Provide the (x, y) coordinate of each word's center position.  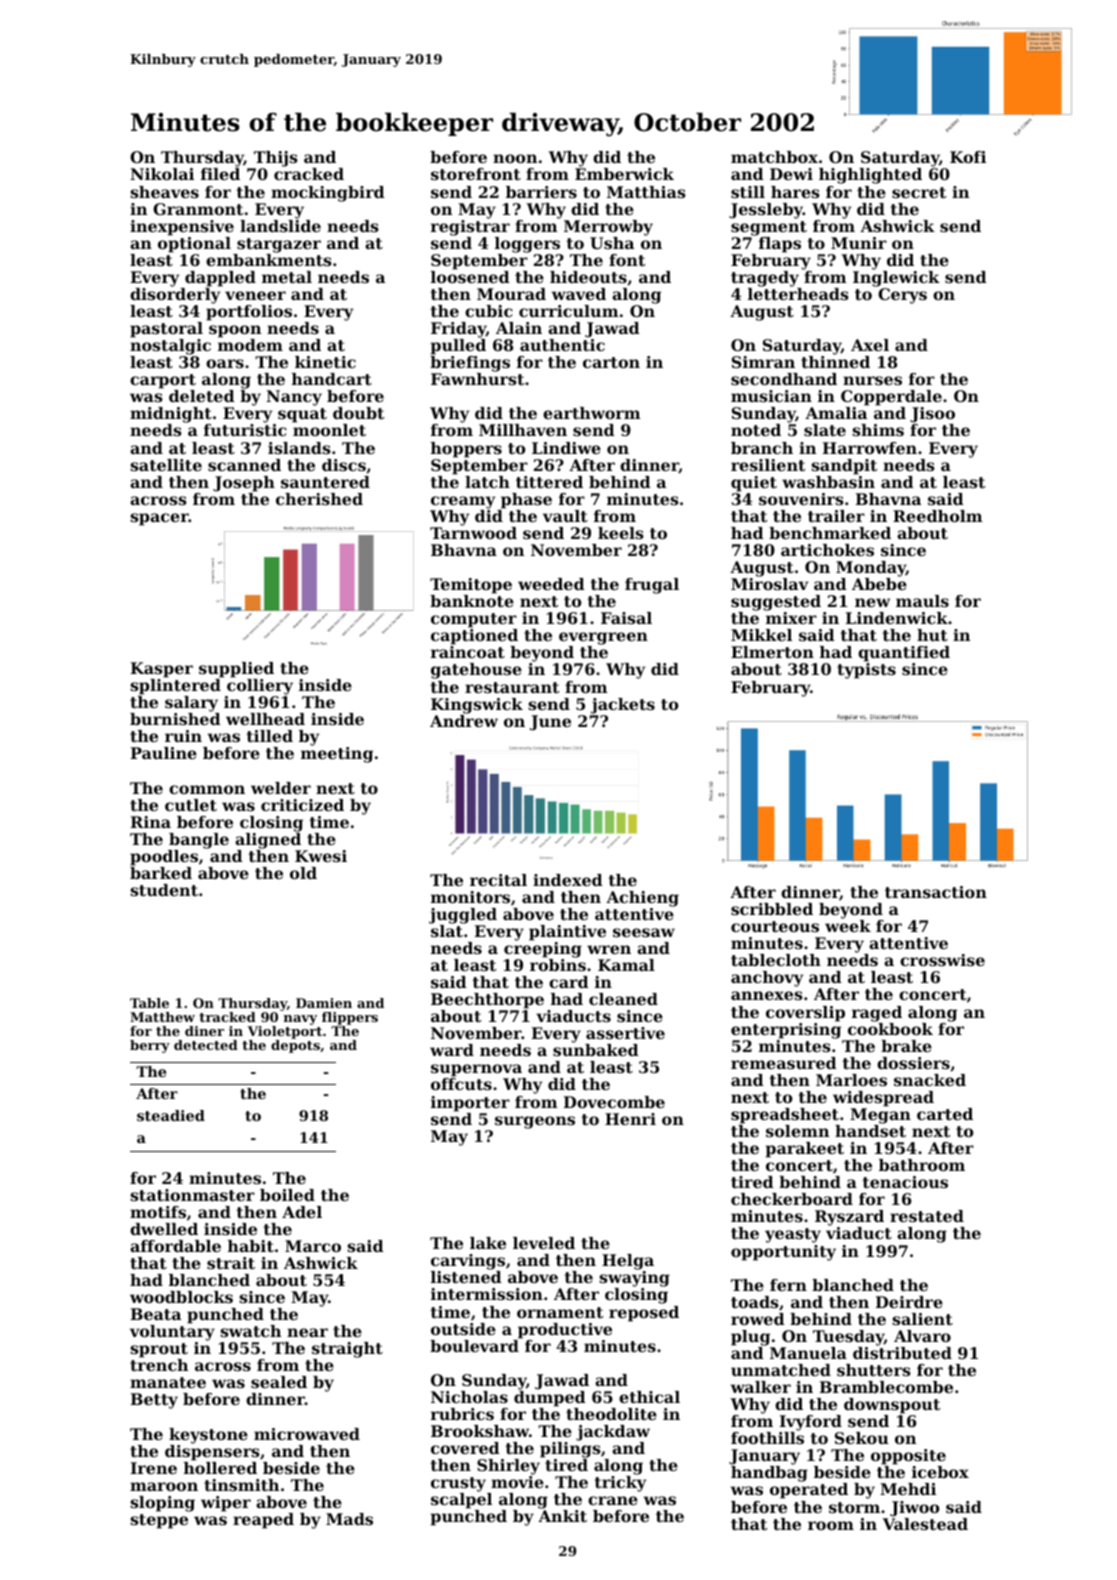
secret (919, 192)
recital (498, 880)
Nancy (294, 398)
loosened (470, 277)
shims (878, 430)
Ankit (562, 1516)
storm (854, 1507)
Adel (302, 1212)
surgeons (535, 1122)
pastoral (166, 330)
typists (866, 671)
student (164, 890)
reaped (263, 1521)
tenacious (905, 1182)
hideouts (588, 277)
